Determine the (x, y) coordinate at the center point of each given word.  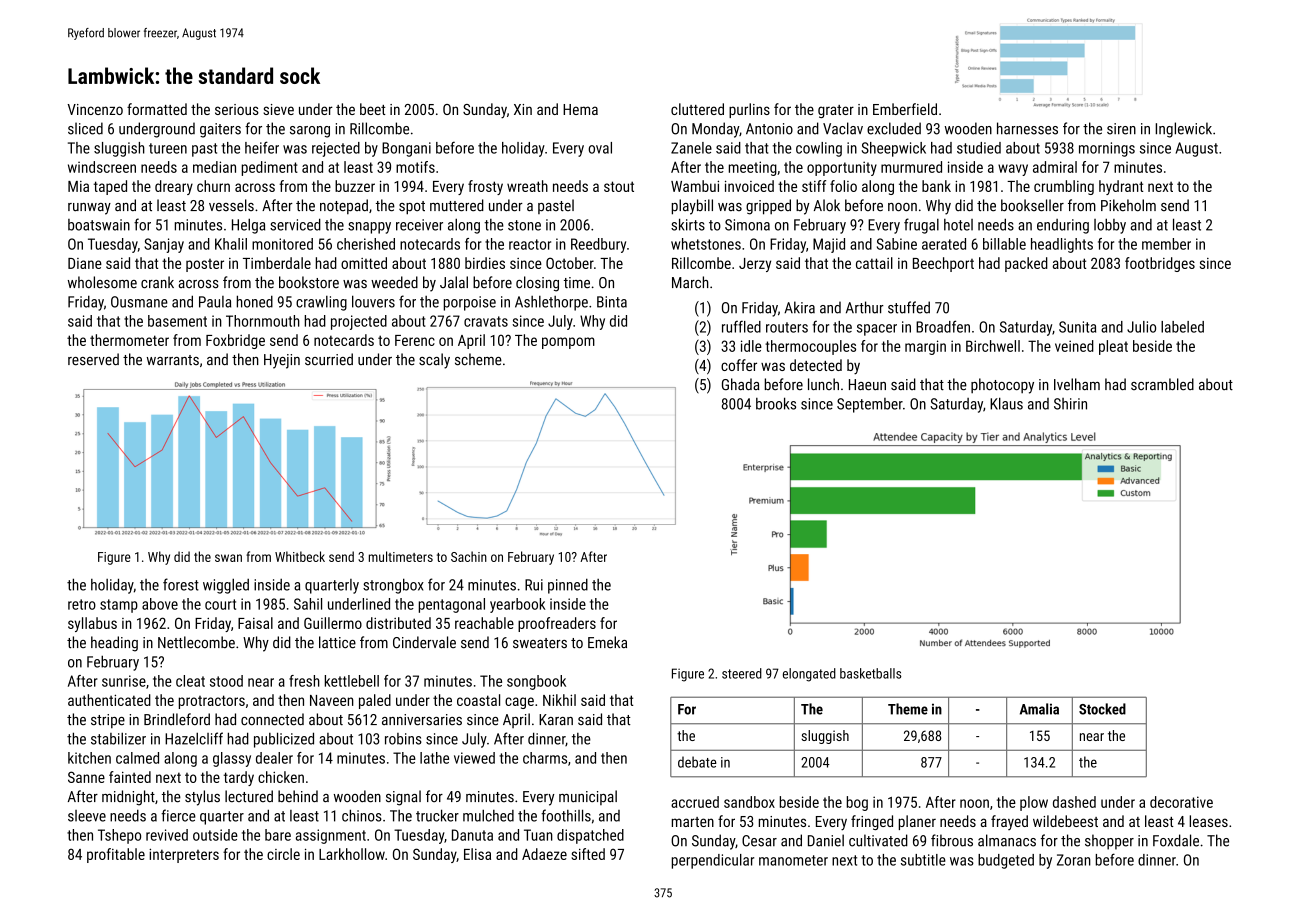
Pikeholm (1128, 205)
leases (1208, 821)
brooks (776, 403)
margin (925, 347)
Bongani (406, 149)
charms (545, 758)
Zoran (1074, 860)
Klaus (1006, 403)
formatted (157, 109)
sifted (588, 854)
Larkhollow (352, 854)
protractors (212, 702)
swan (228, 558)
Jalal (454, 282)
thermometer (129, 340)
